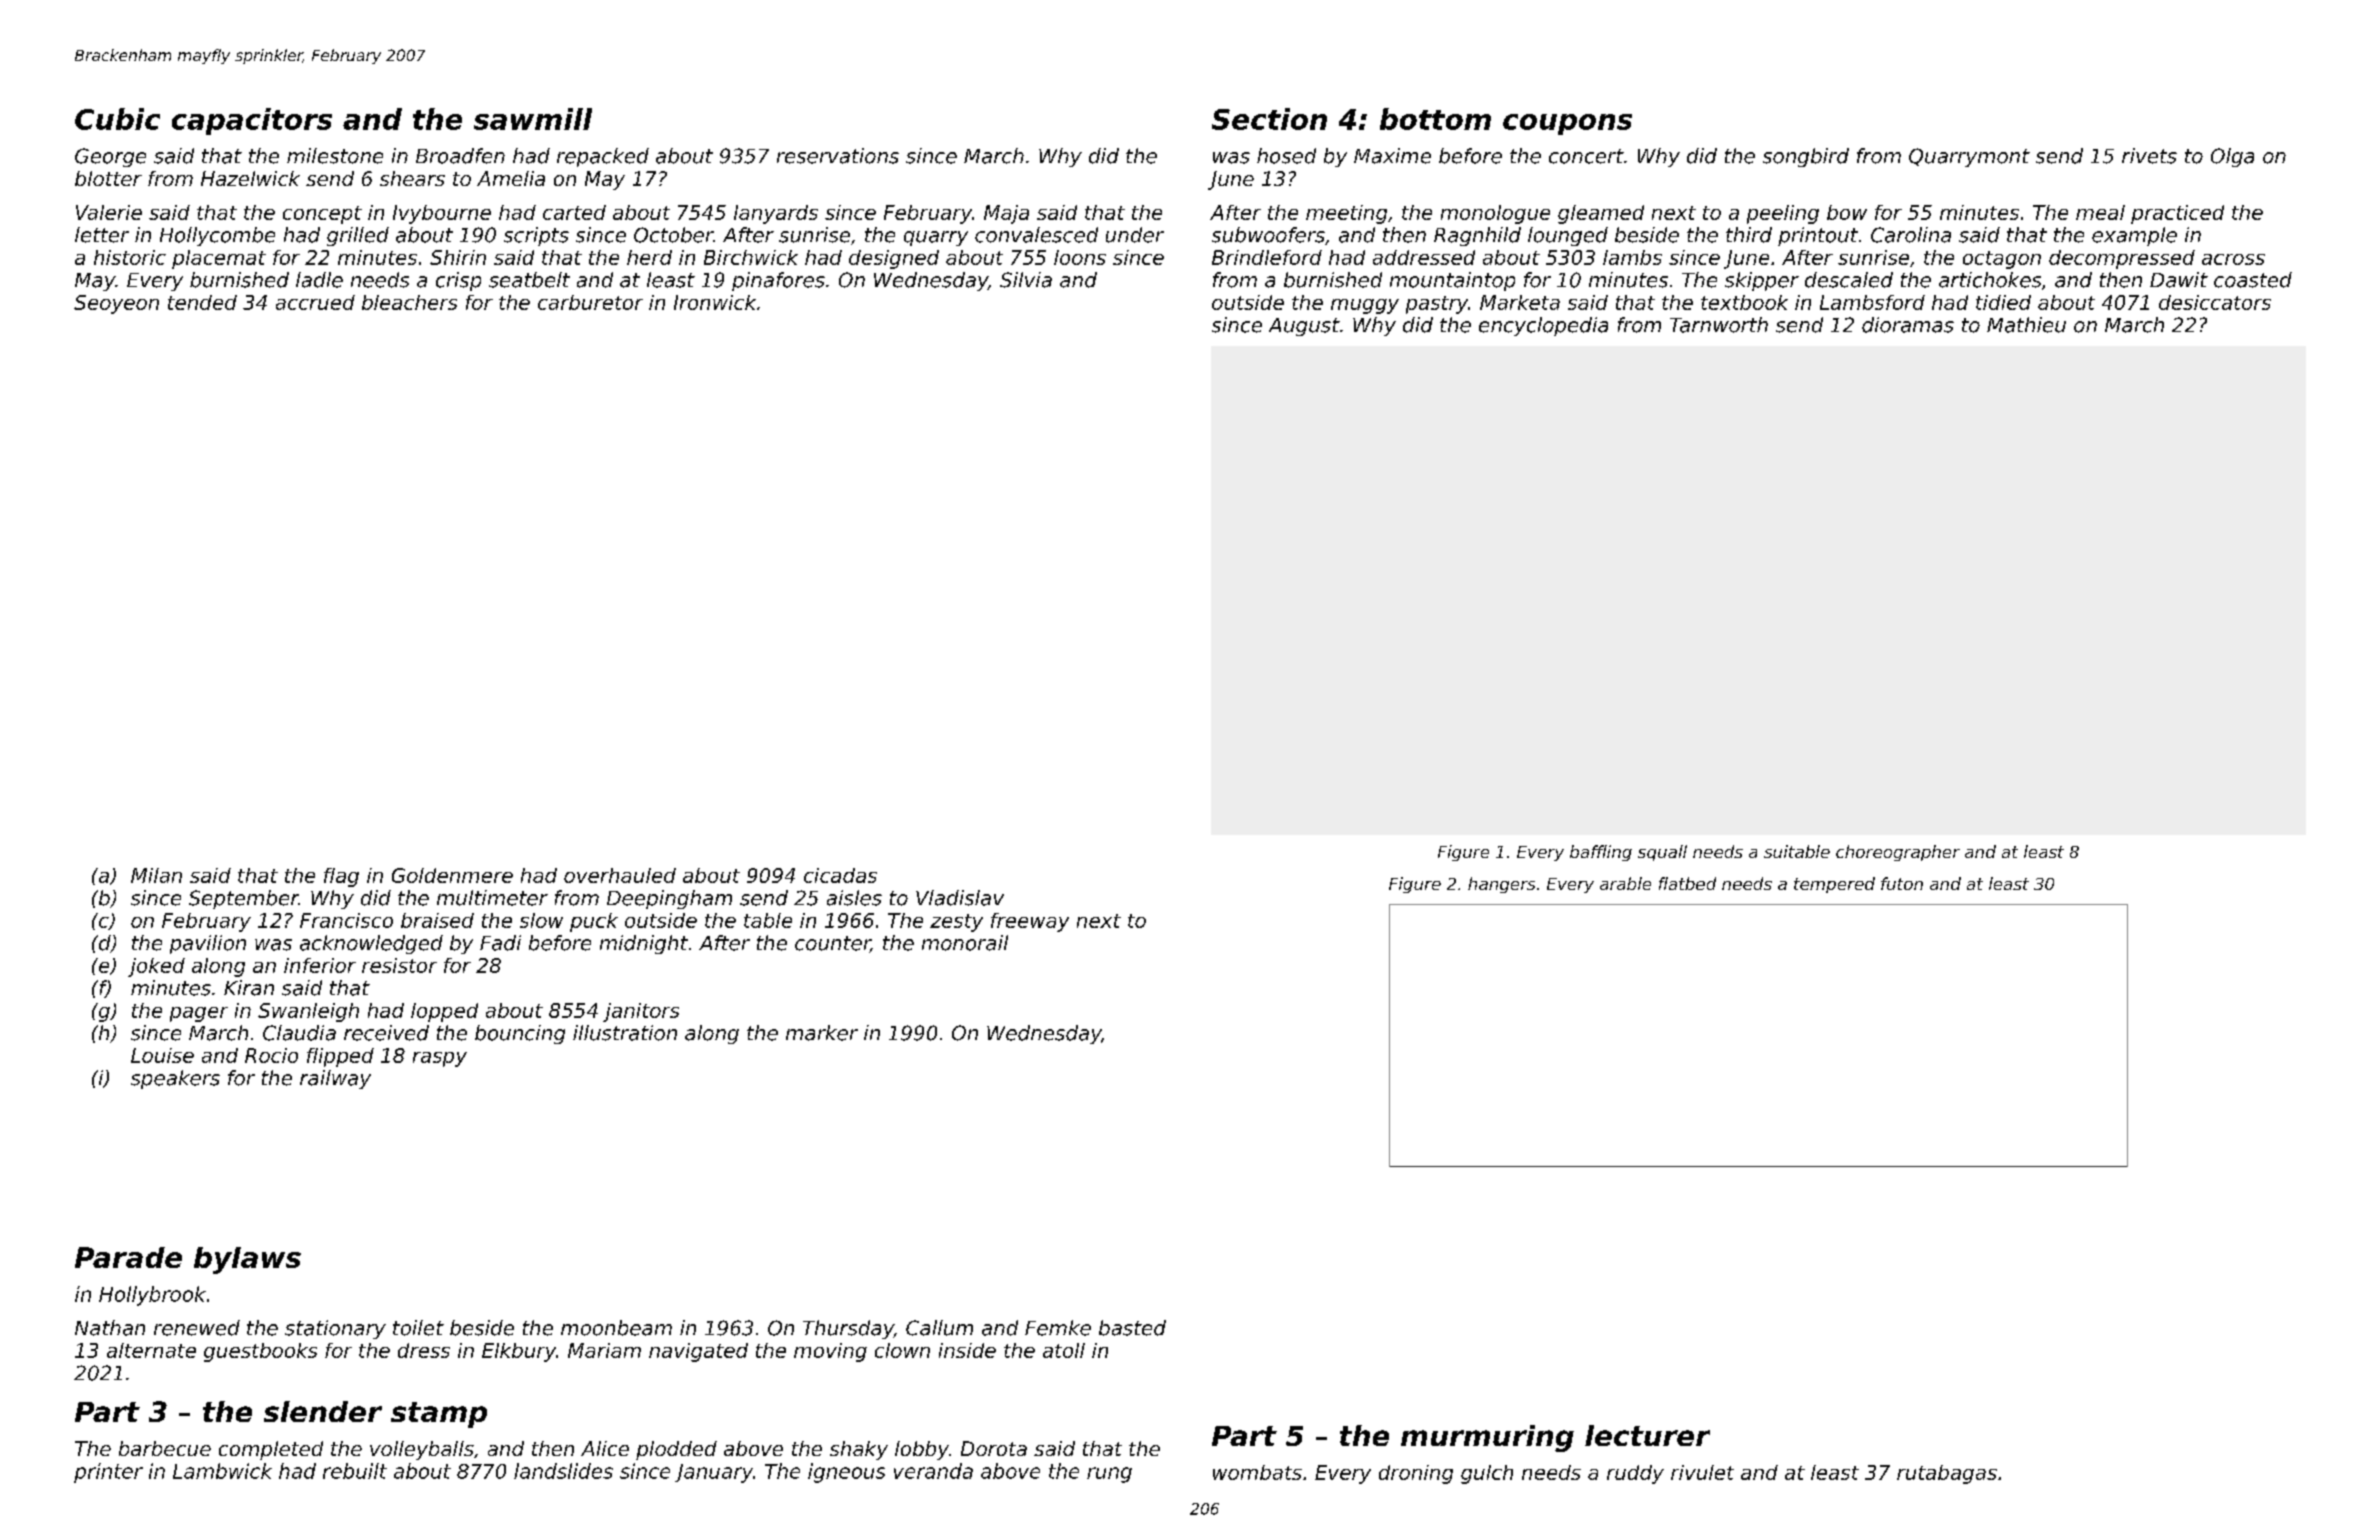  Describe the element at coordinates (1346, 214) in the screenshot. I see `meeting` at that location.
